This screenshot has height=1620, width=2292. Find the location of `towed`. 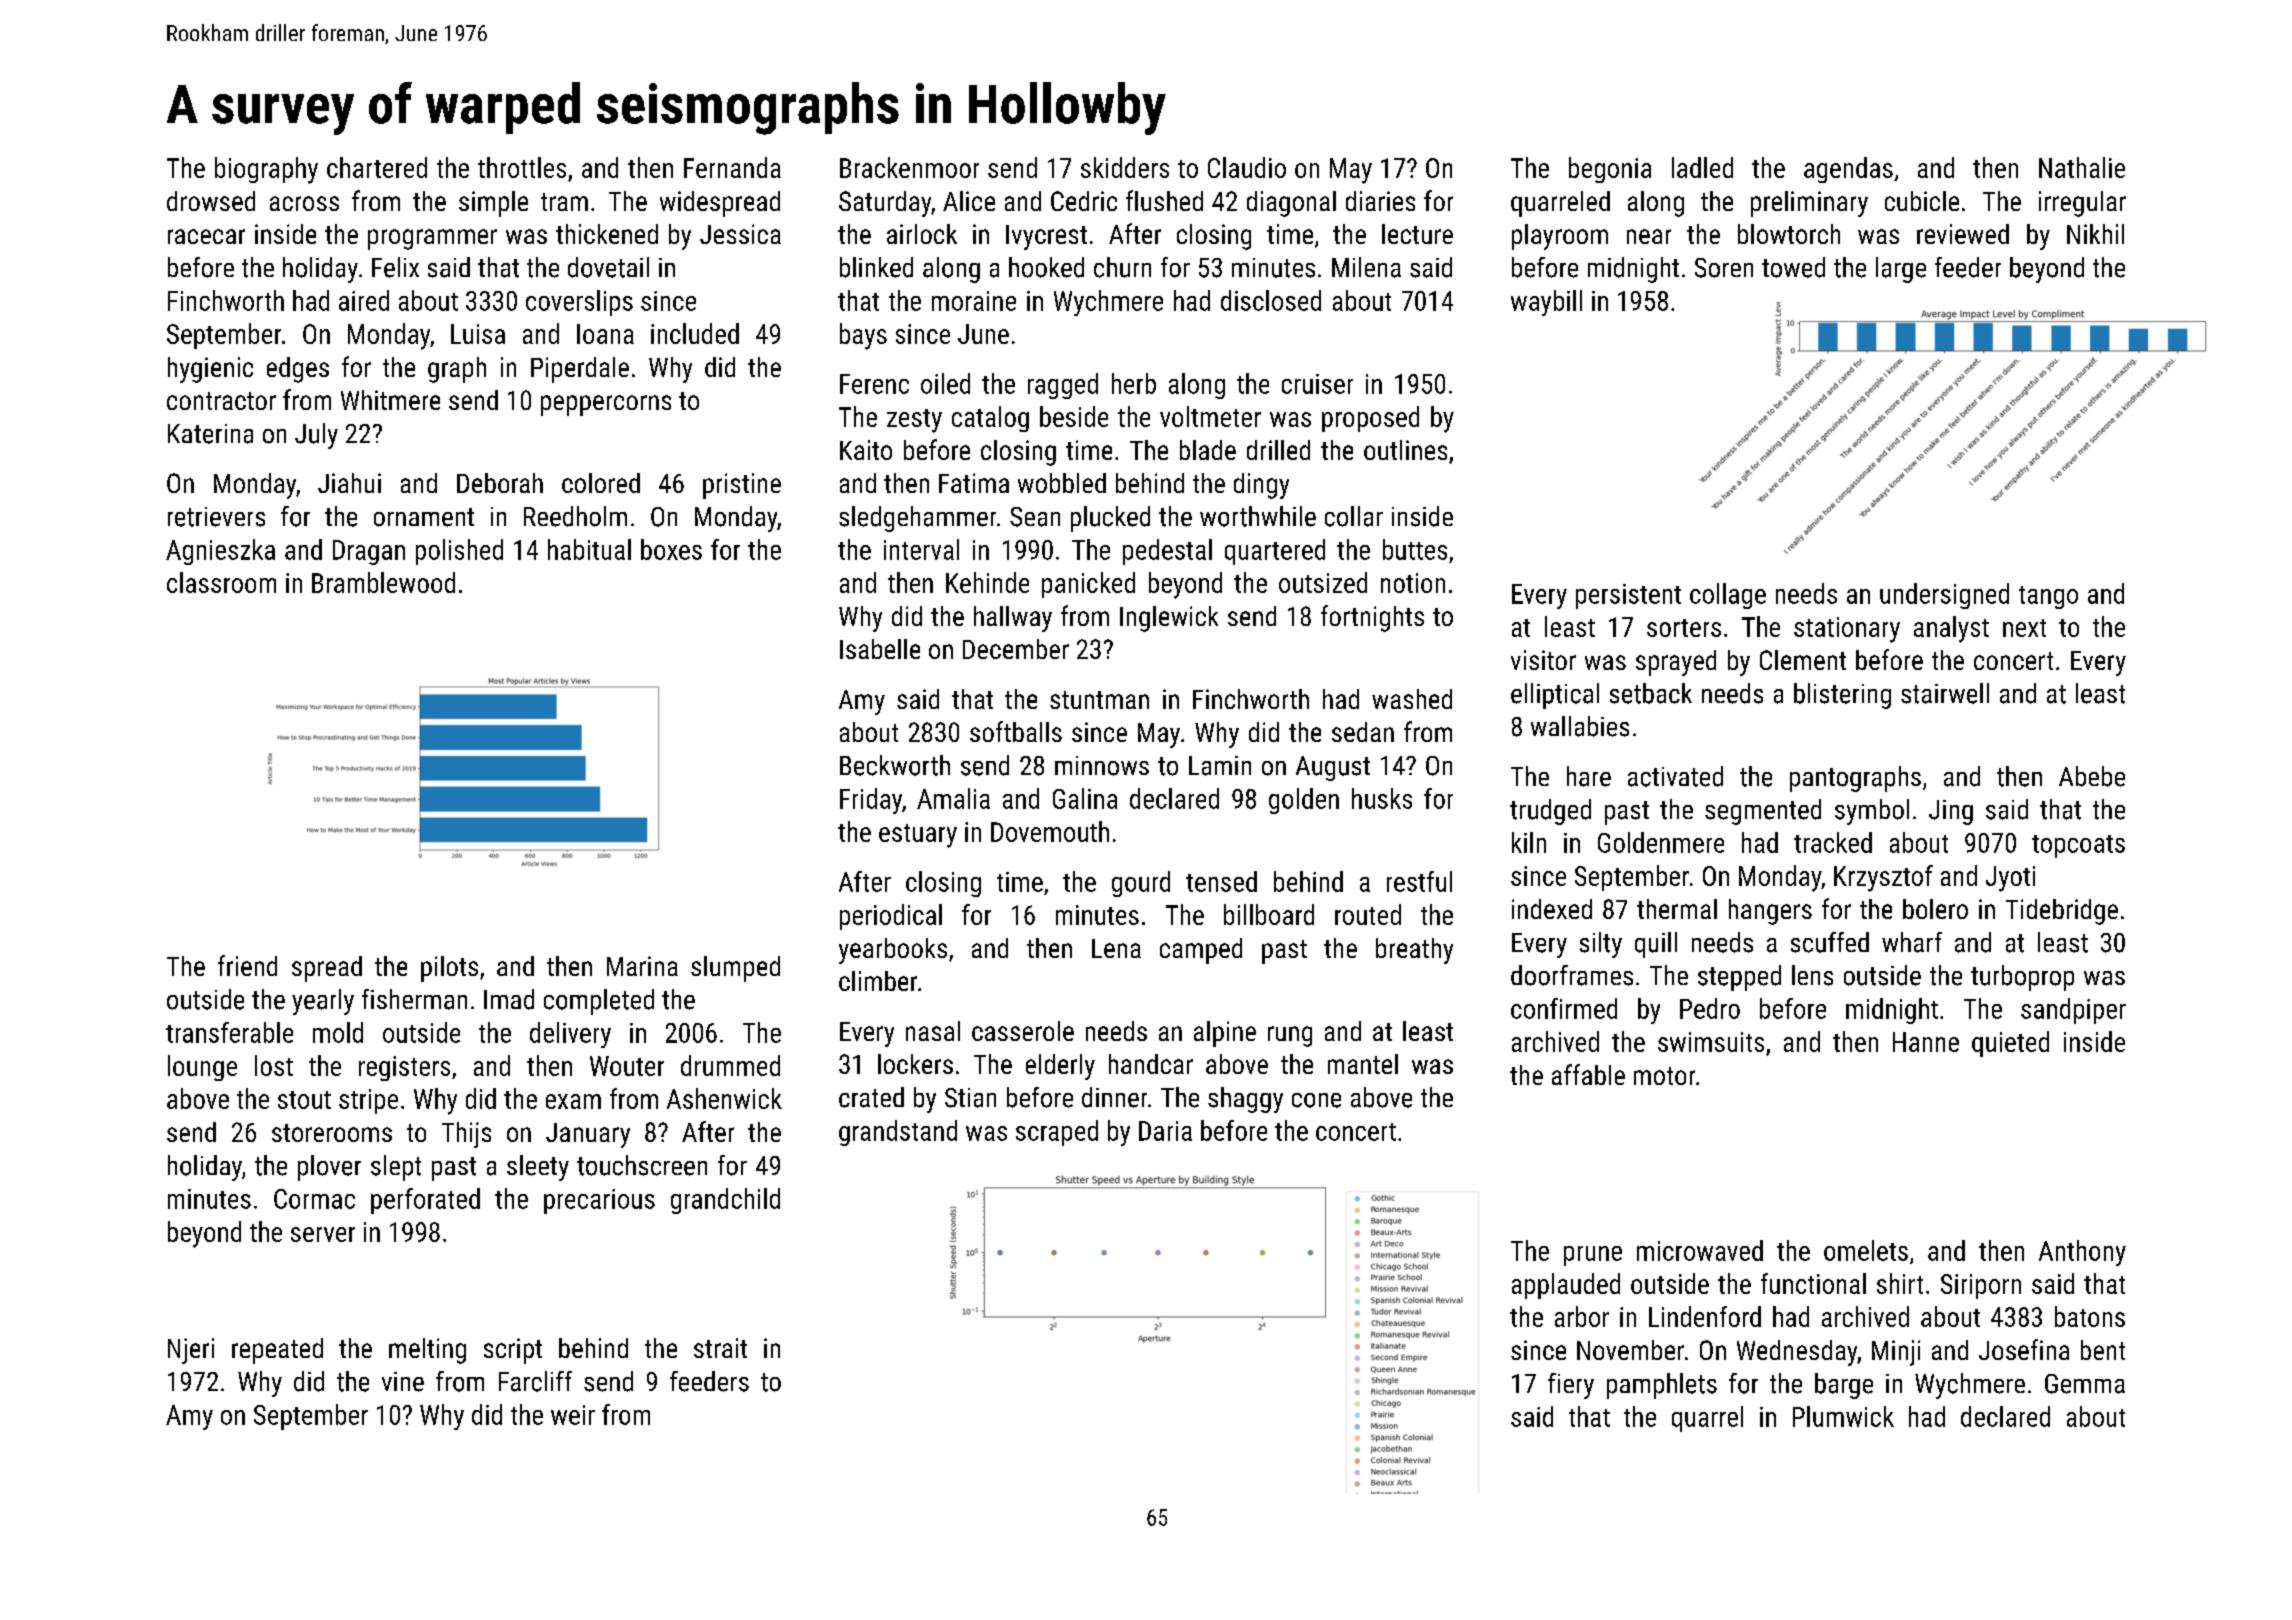

towed is located at coordinates (1793, 267).
